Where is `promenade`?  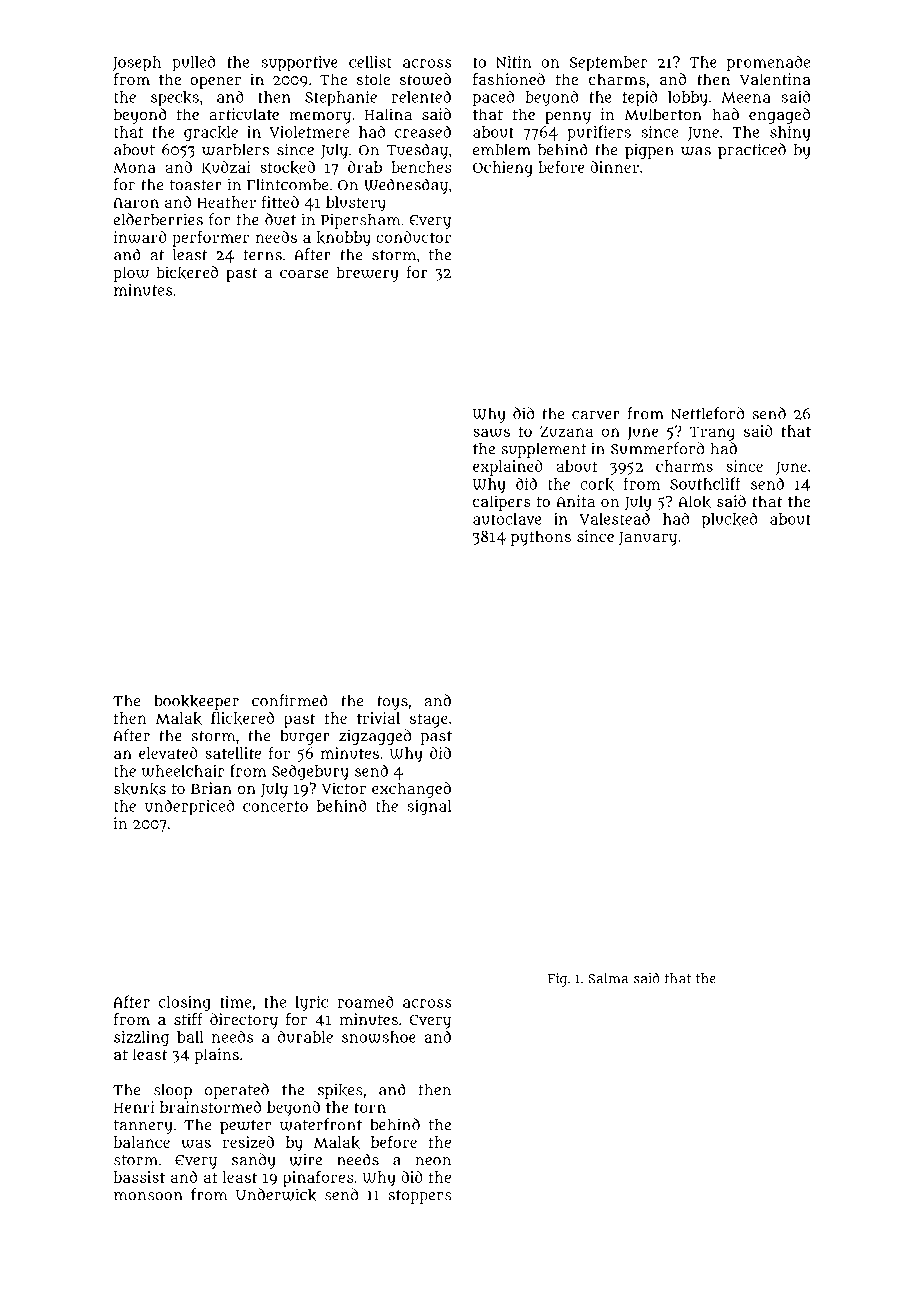 promenade is located at coordinates (768, 63).
